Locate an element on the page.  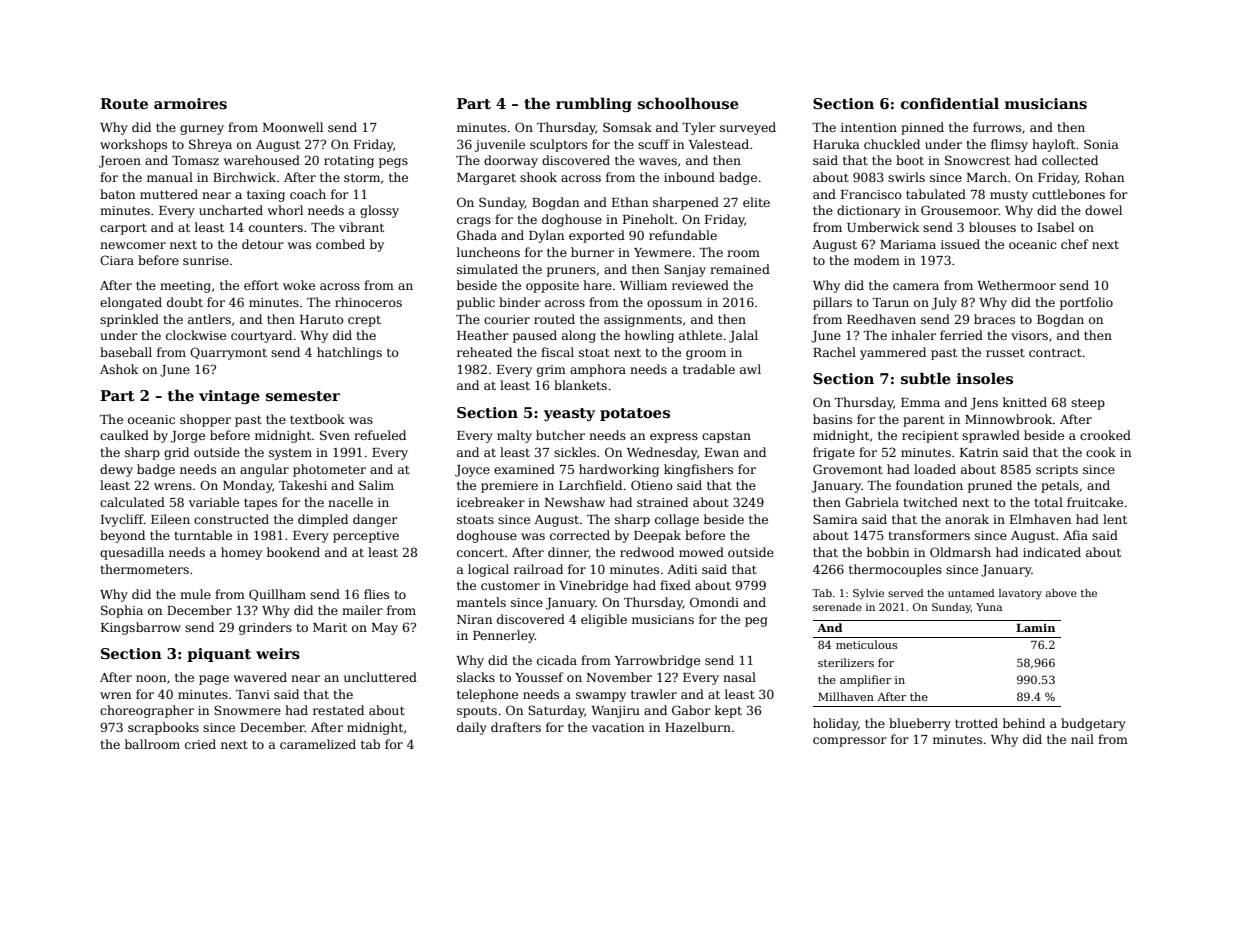
Deepak is located at coordinates (657, 536).
